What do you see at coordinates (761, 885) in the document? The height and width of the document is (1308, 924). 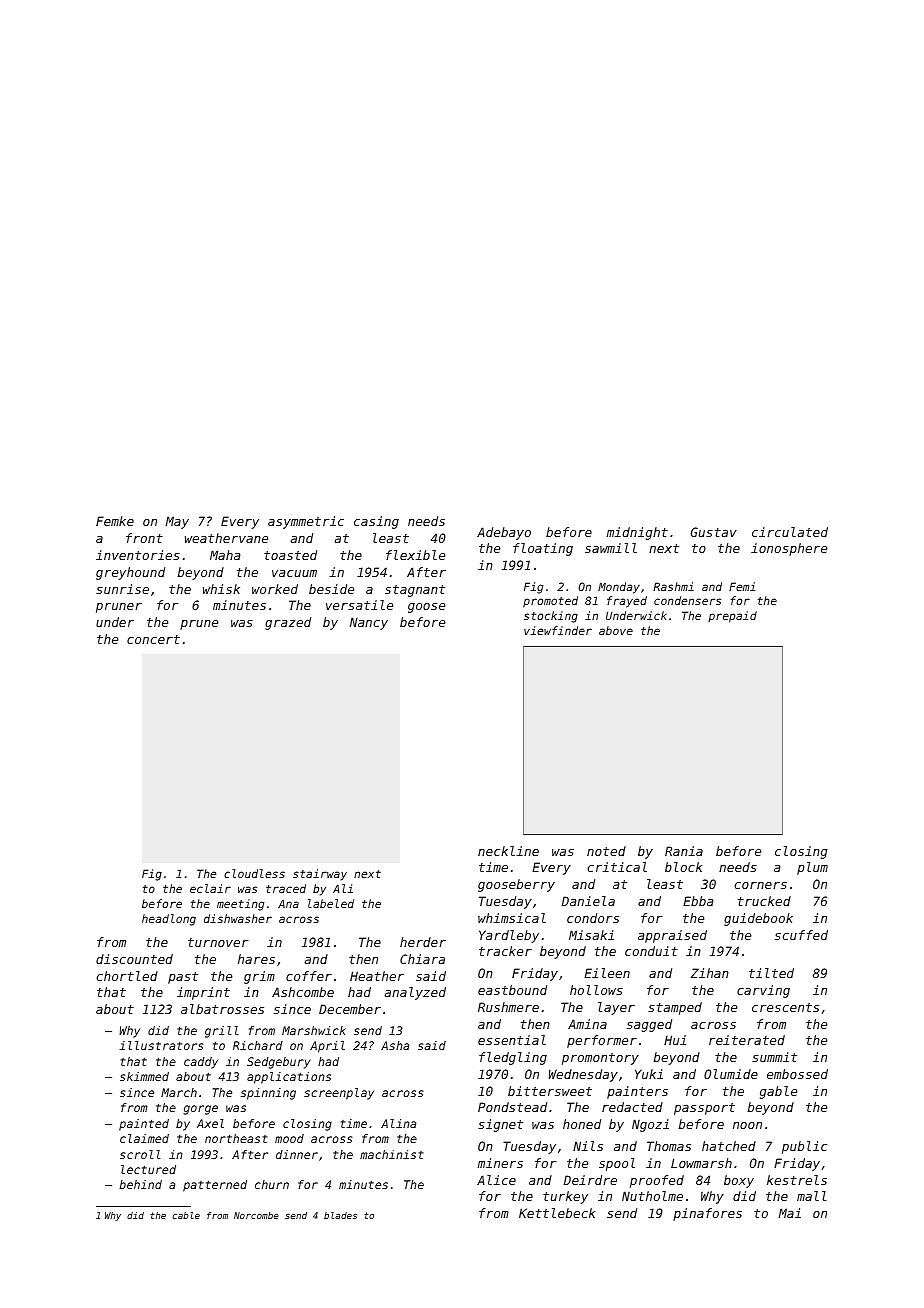 I see `corners` at bounding box center [761, 885].
